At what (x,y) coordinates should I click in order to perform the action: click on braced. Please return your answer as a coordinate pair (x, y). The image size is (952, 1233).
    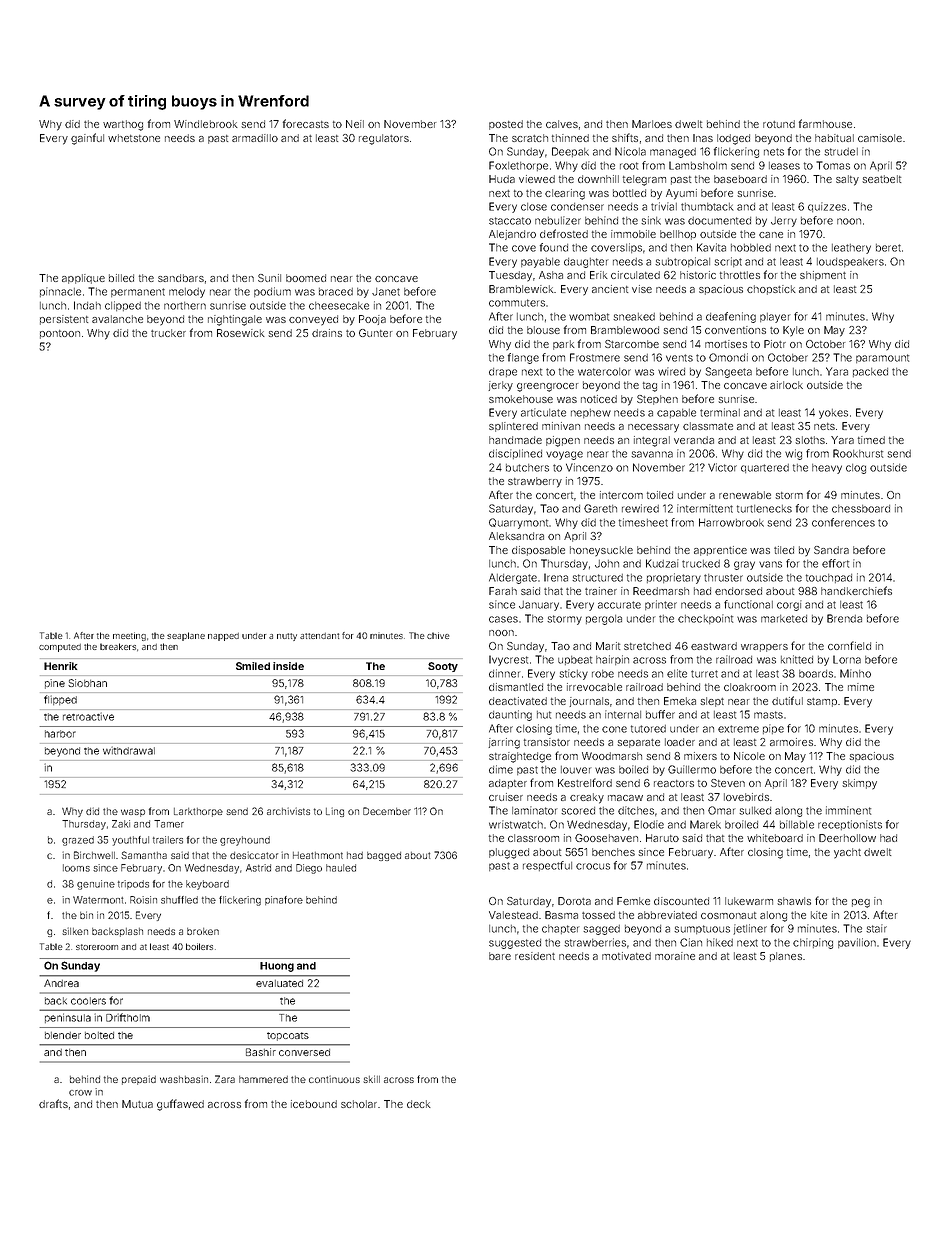
    Looking at the image, I should click on (336, 292).
